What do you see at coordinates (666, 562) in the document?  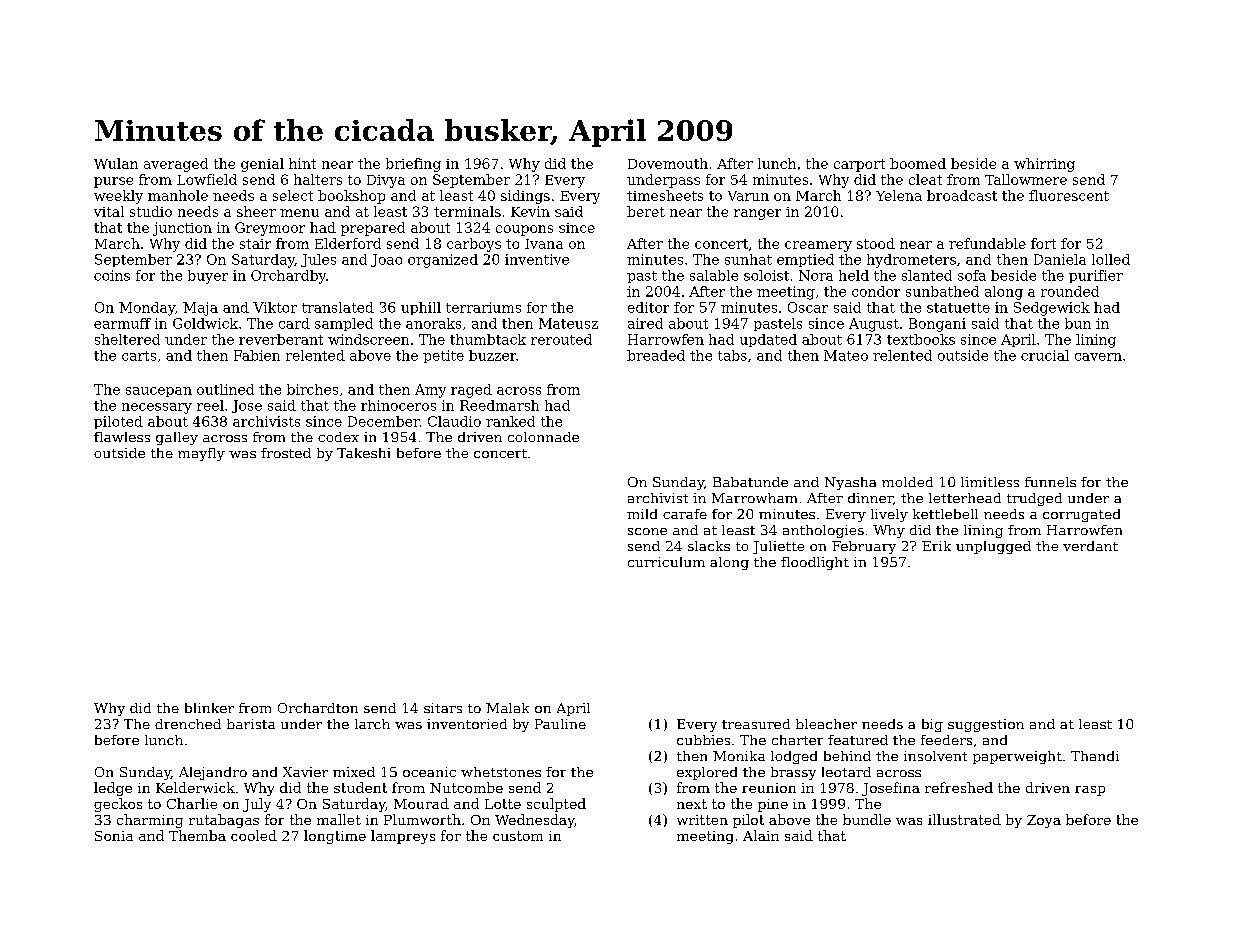 I see `curriculum` at bounding box center [666, 562].
